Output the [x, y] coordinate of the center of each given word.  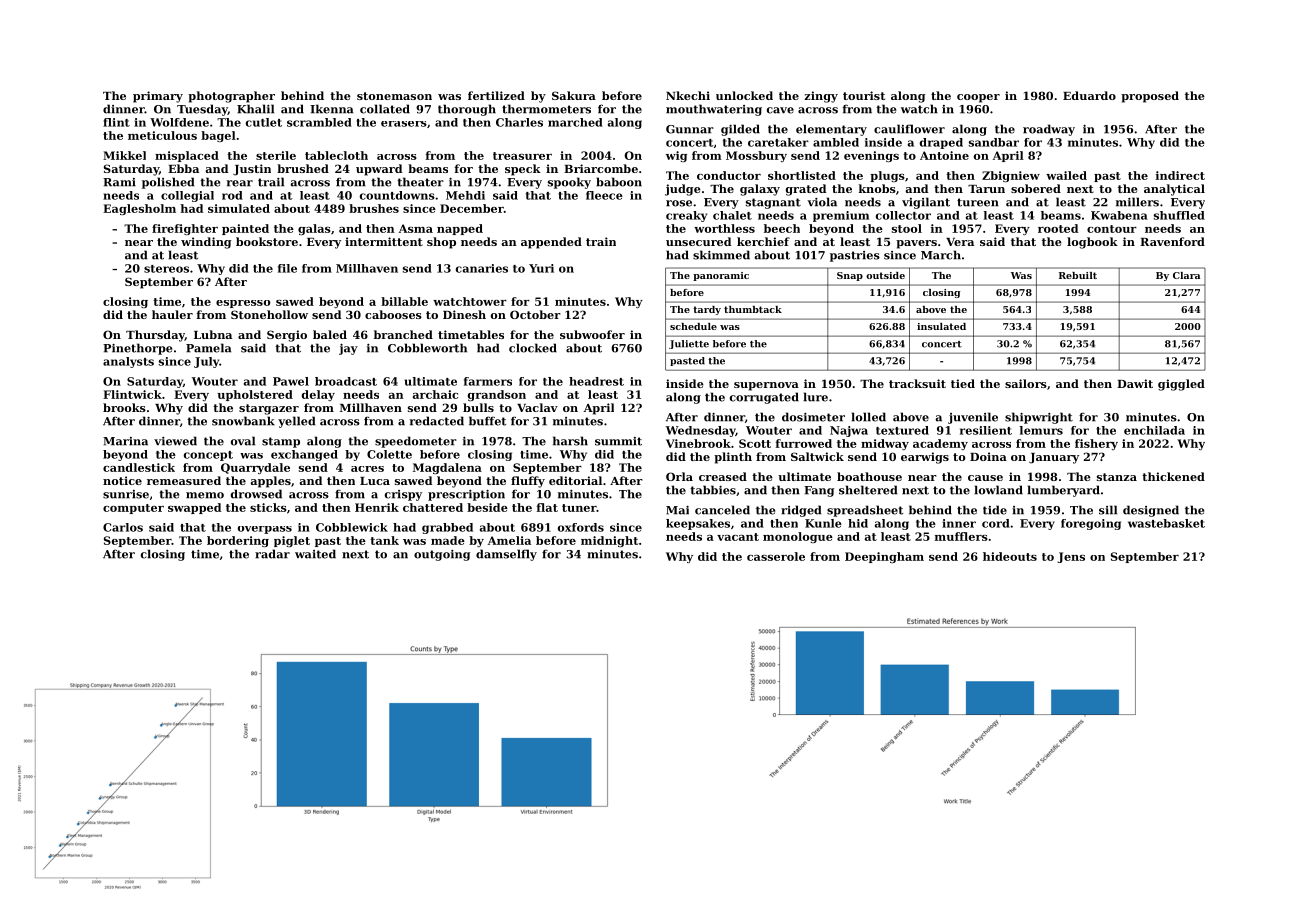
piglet [292, 541]
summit [618, 441]
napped [460, 229]
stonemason [394, 96]
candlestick [139, 467]
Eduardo [1089, 95]
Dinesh [464, 314]
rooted [1058, 228]
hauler [172, 314]
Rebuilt [1078, 275]
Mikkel [124, 155]
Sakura [574, 95]
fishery [1096, 444]
